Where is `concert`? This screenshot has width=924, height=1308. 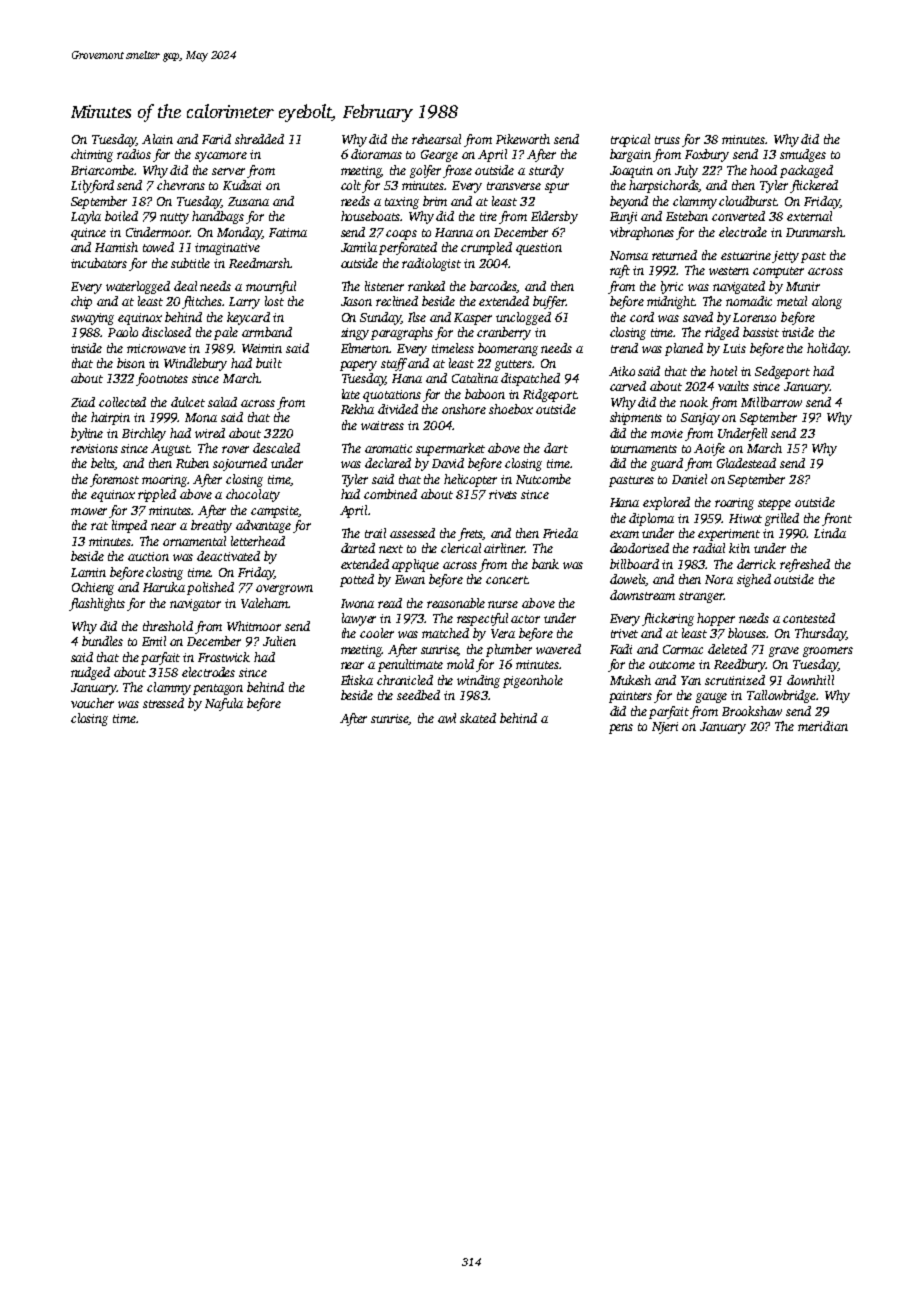 concert is located at coordinates (506, 580).
